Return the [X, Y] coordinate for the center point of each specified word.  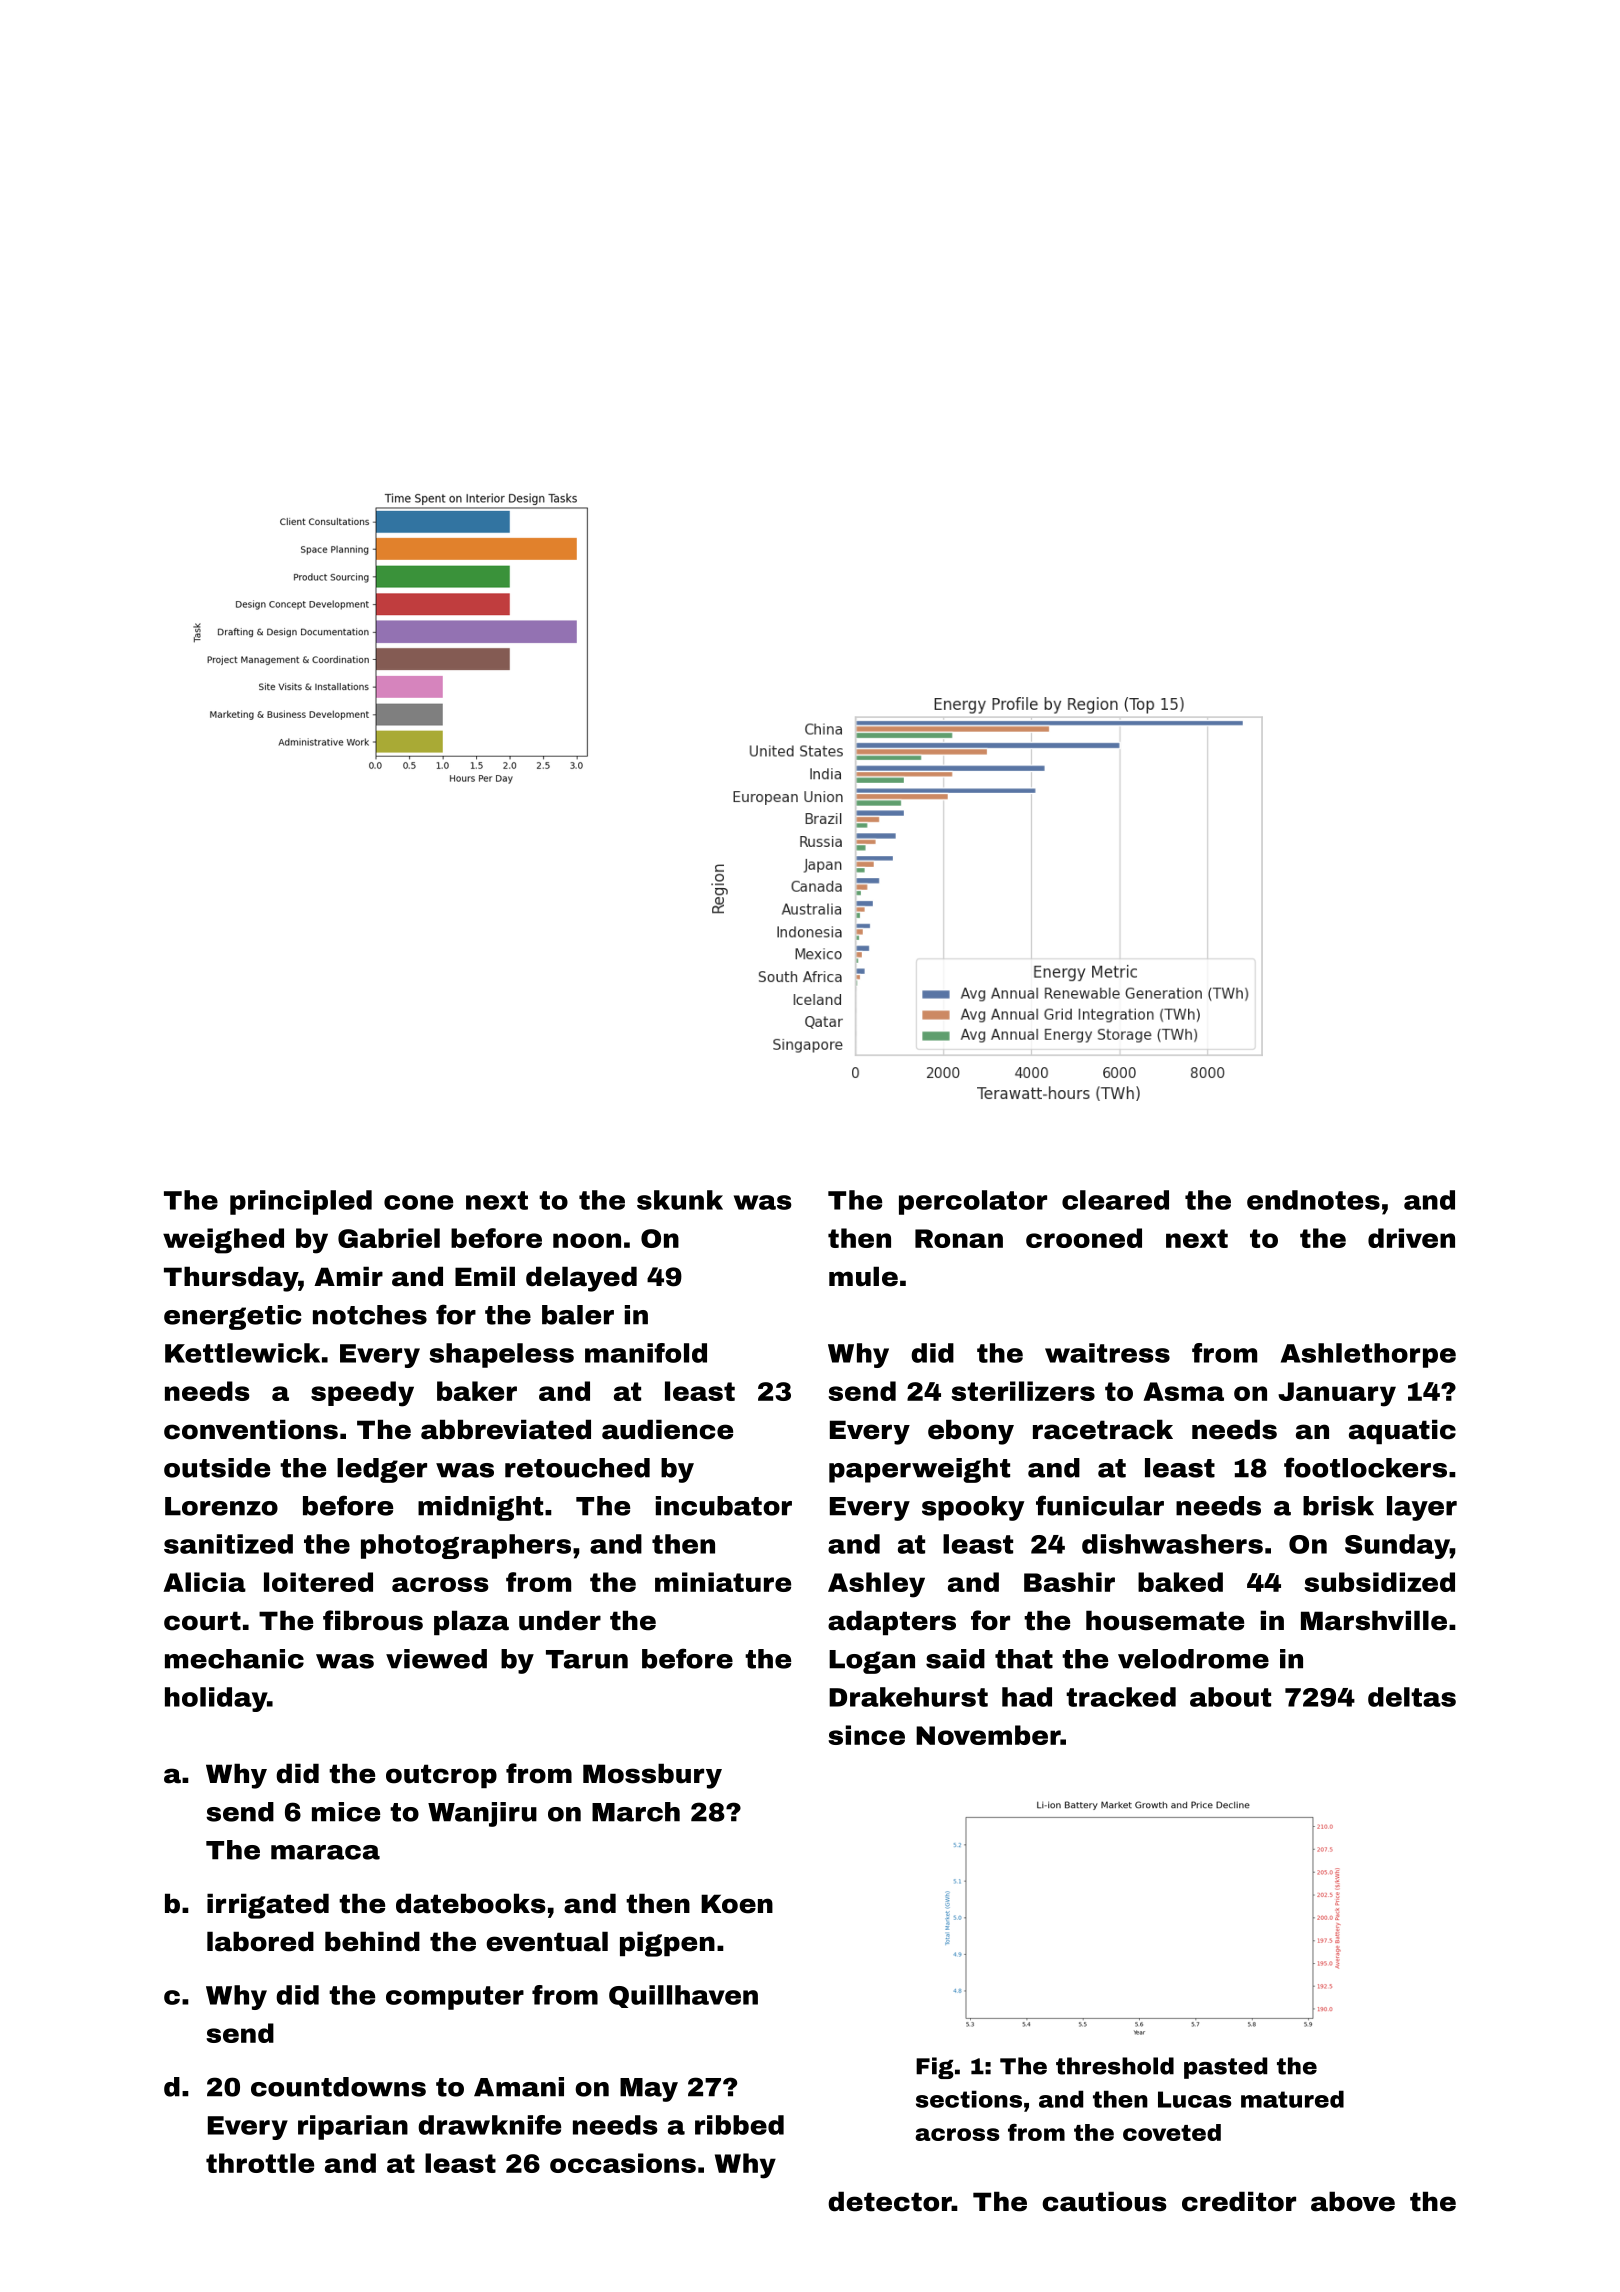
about [1230, 1697]
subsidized [1379, 1582]
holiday [216, 1699]
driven [1411, 1238]
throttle [260, 2163]
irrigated [268, 1906]
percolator [973, 1202]
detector [890, 2201]
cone [418, 1202]
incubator [724, 1506]
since [866, 1735]
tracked [1121, 1697]
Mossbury [652, 1776]
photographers [466, 1546]
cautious [1104, 2201]
